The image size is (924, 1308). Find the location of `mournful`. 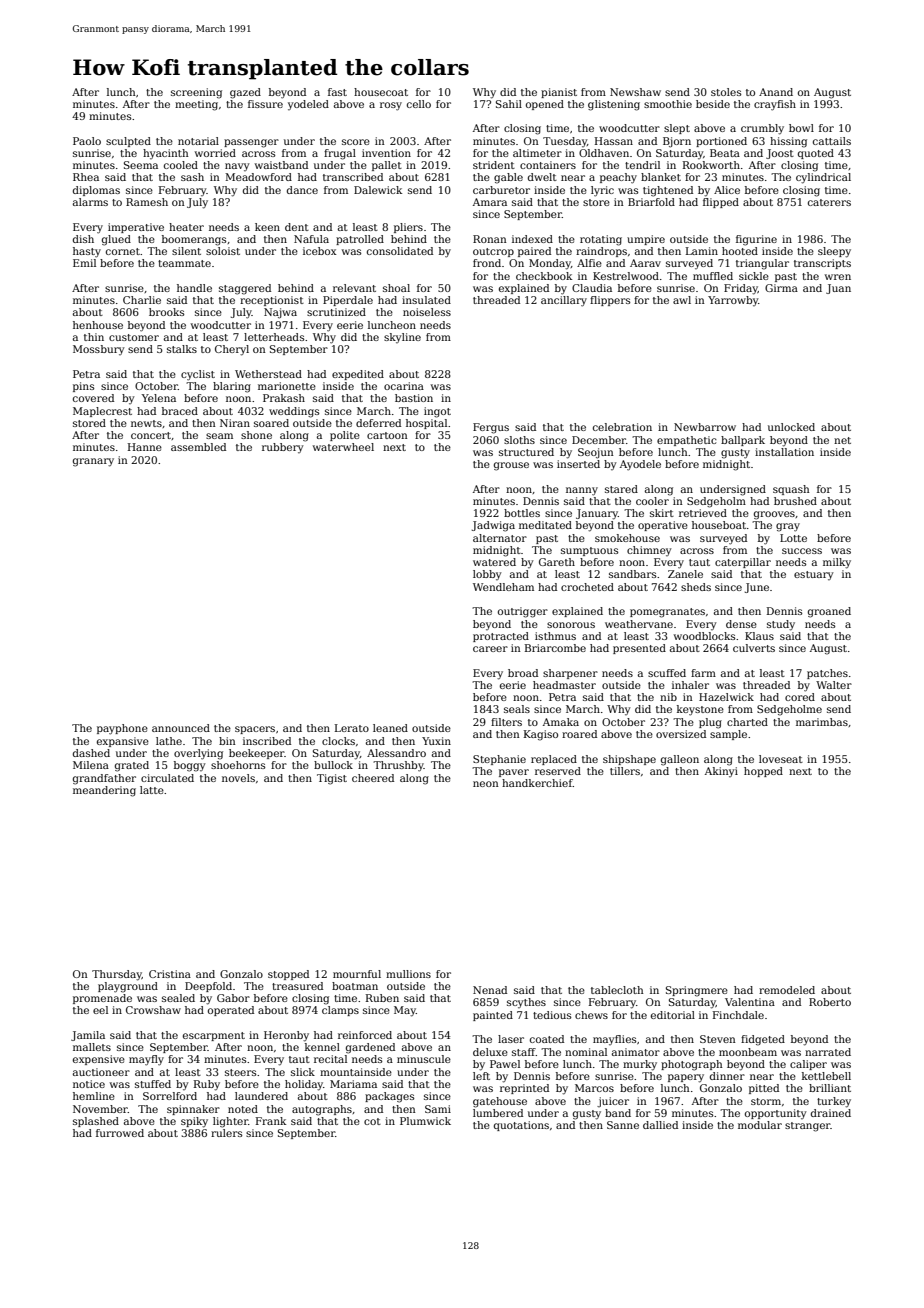

mournful is located at coordinates (357, 974).
